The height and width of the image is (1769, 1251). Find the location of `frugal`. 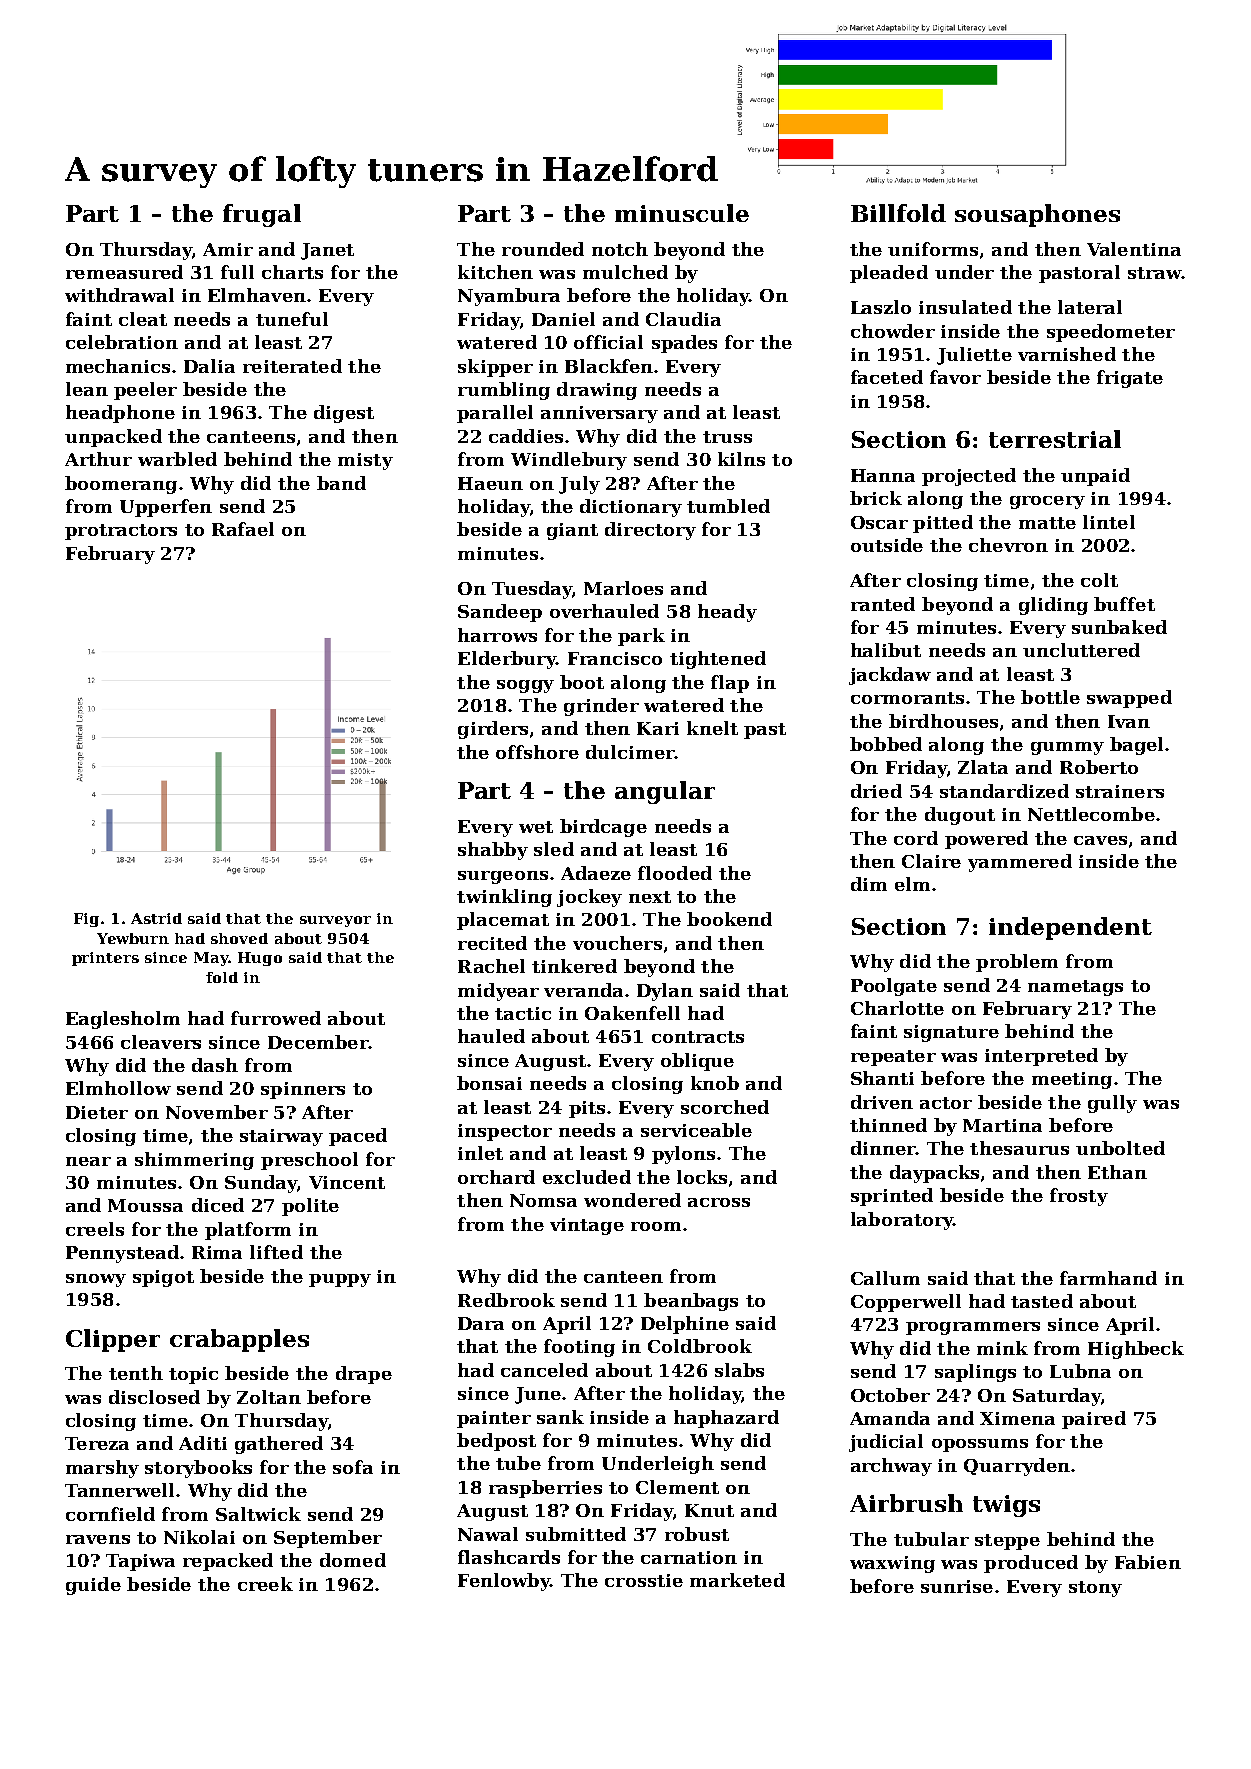

frugal is located at coordinates (262, 215).
